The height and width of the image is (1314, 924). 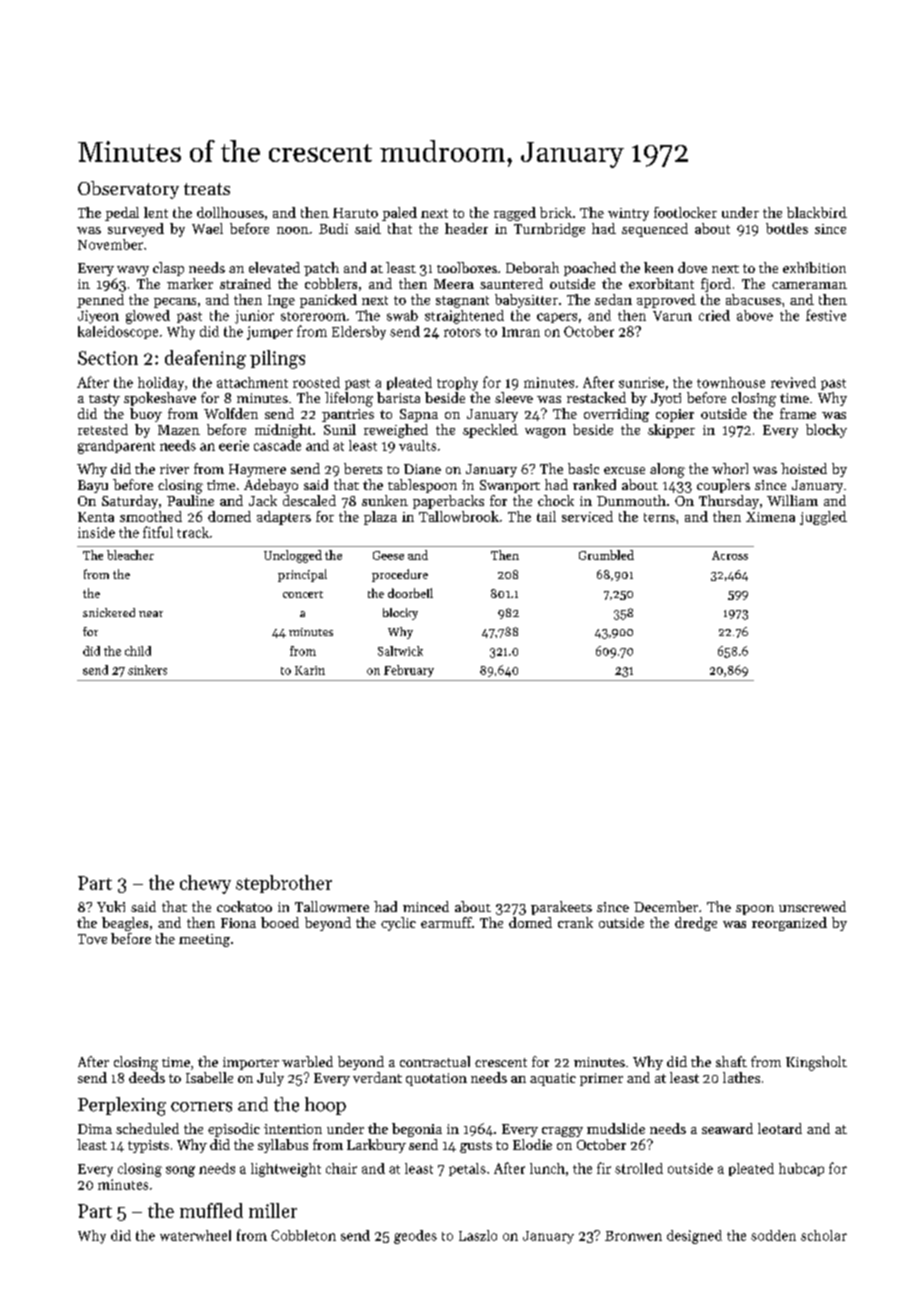 What do you see at coordinates (731, 1061) in the image?
I see `shaft` at bounding box center [731, 1061].
